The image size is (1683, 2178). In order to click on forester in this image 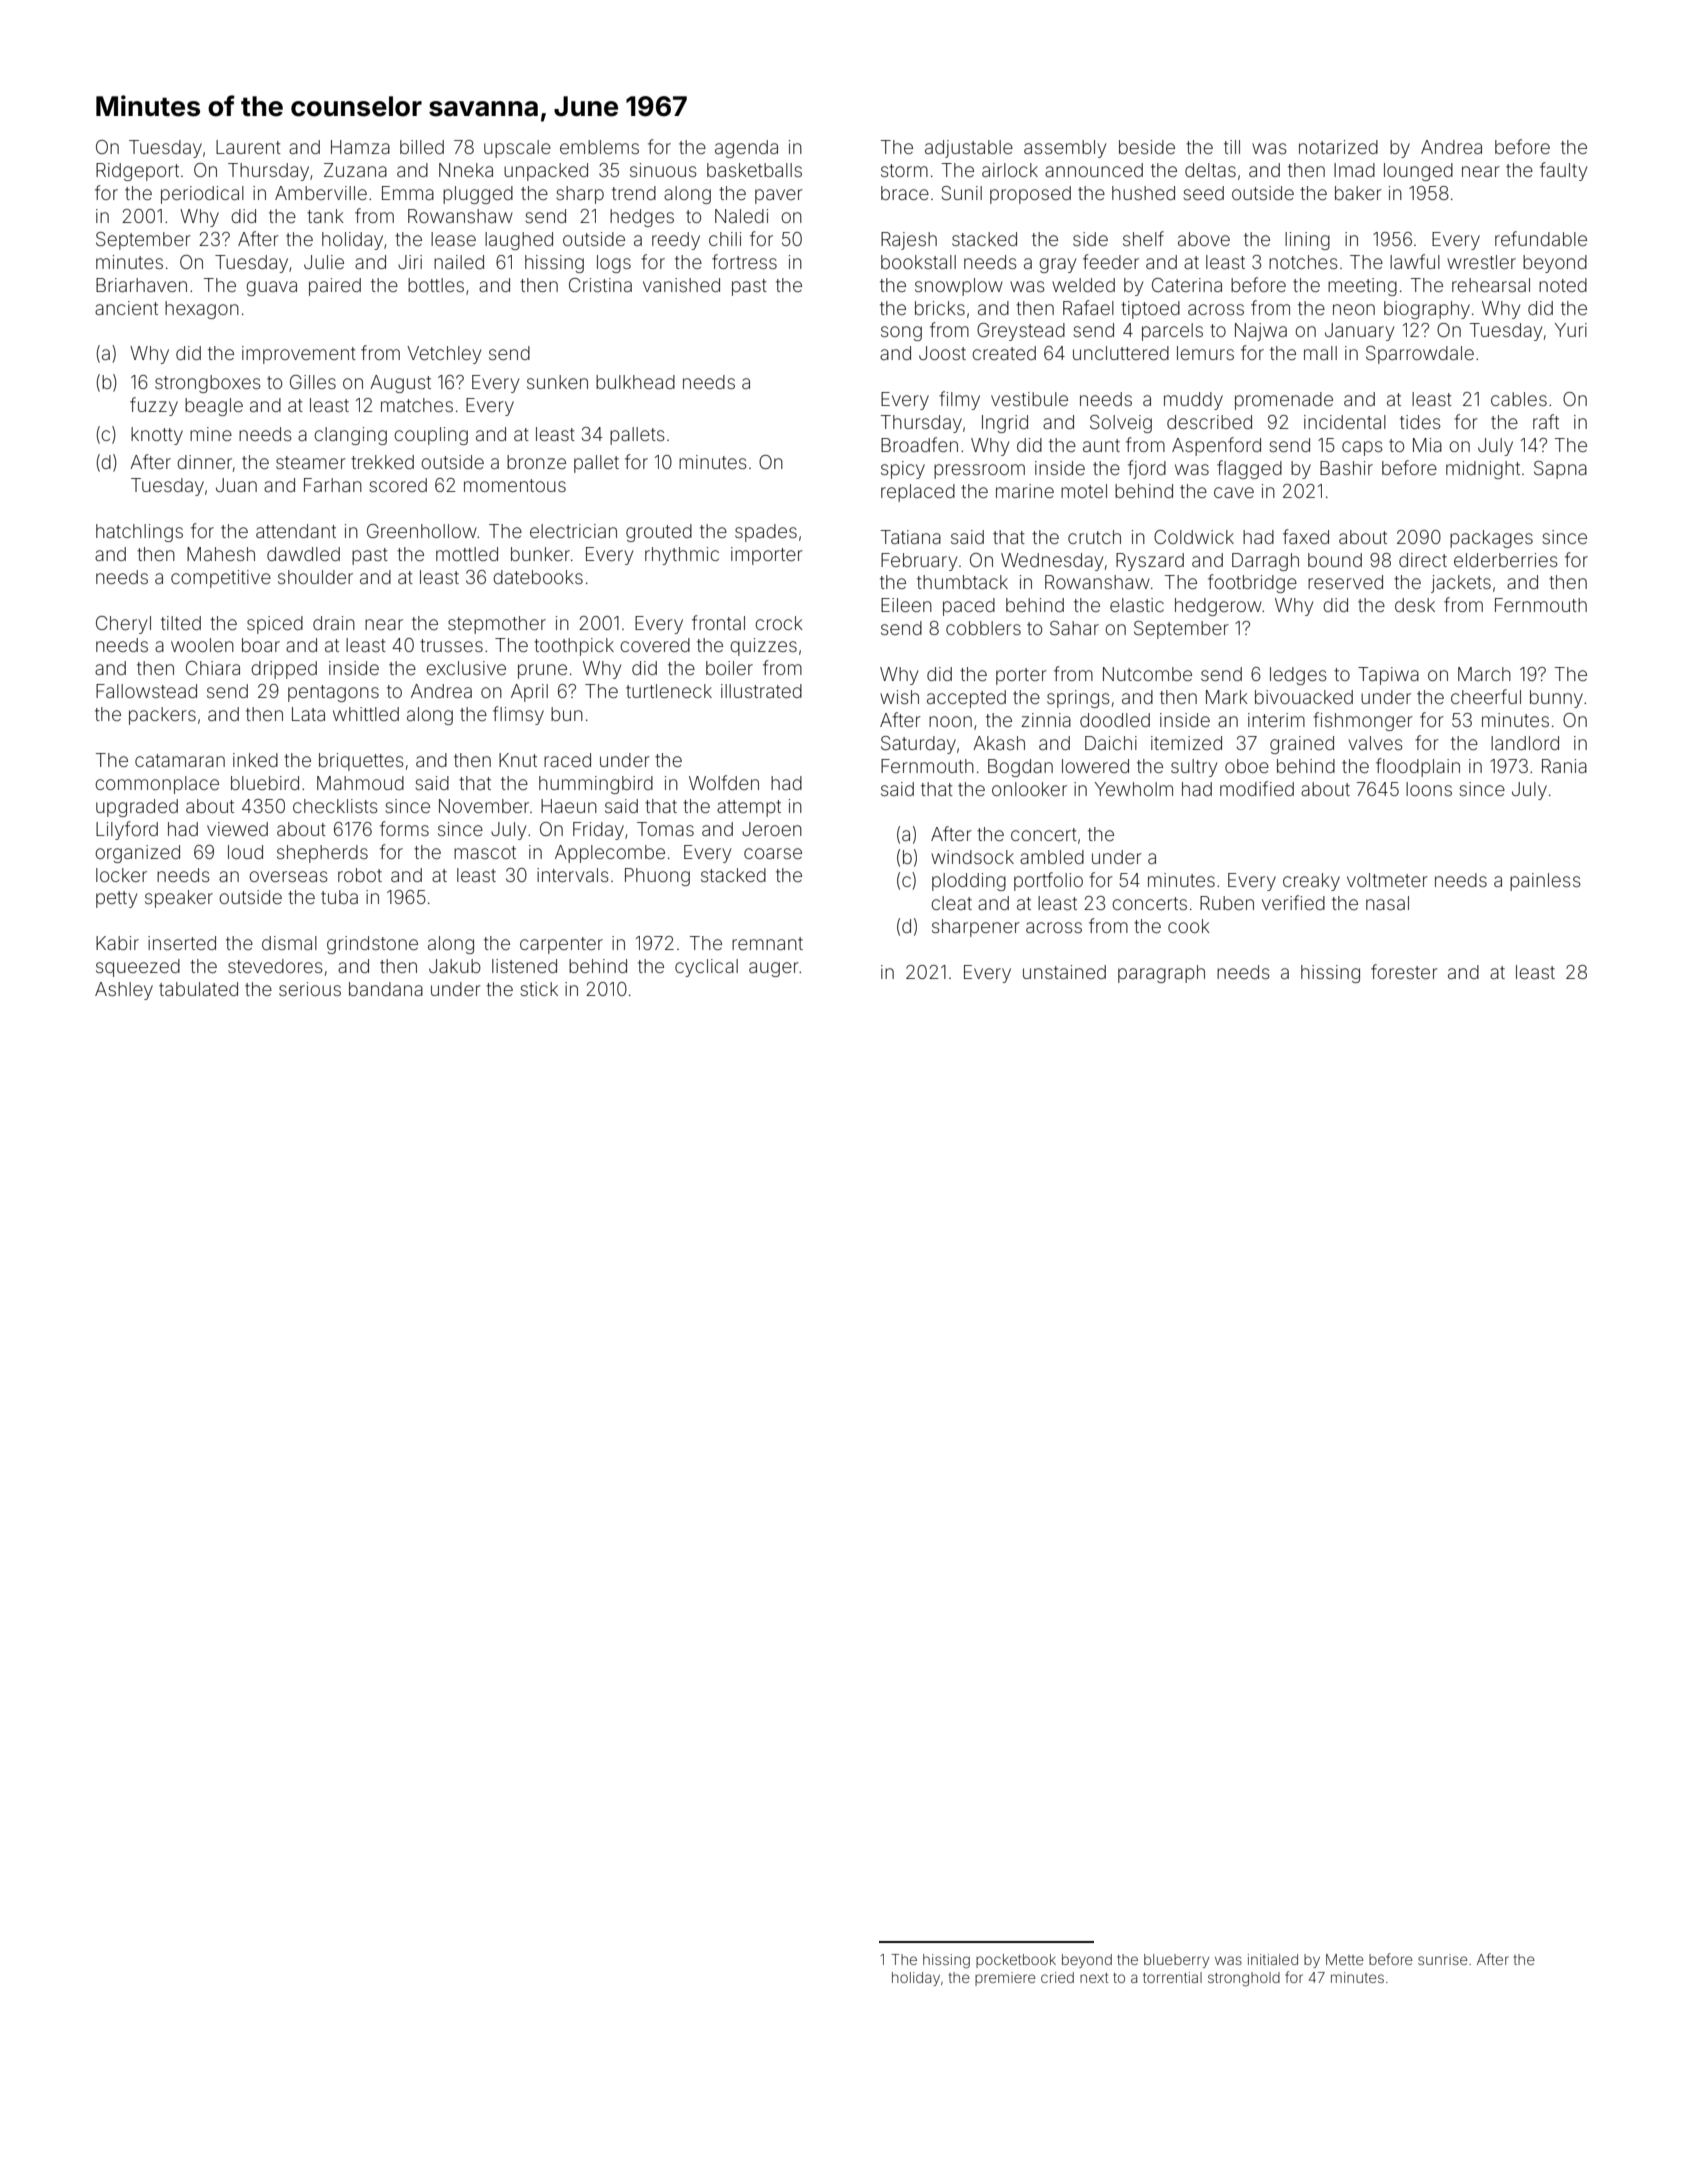, I will do `click(1404, 971)`.
